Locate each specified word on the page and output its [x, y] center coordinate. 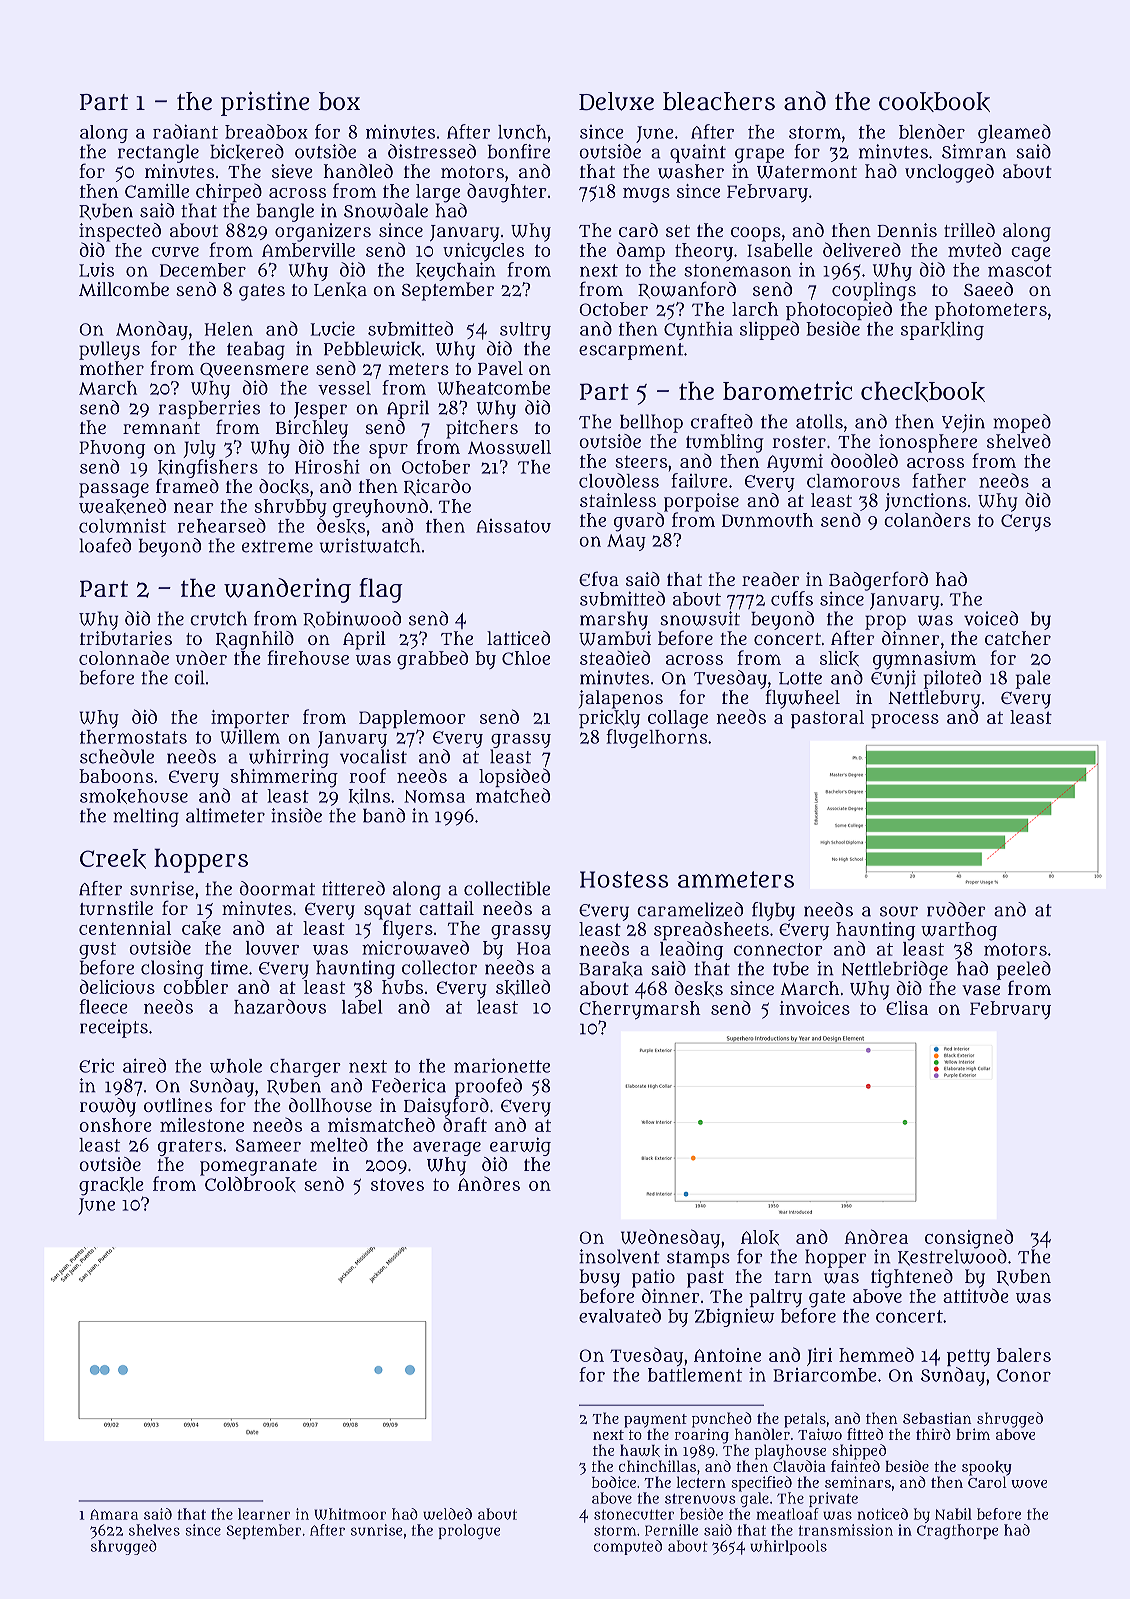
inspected [120, 232]
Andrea [876, 1236]
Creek [113, 859]
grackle [111, 1186]
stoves [397, 1184]
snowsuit [700, 618]
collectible [507, 888]
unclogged [949, 173]
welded [447, 1514]
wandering [287, 590]
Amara [114, 1514]
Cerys [1026, 523]
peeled [1024, 970]
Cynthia [698, 330]
